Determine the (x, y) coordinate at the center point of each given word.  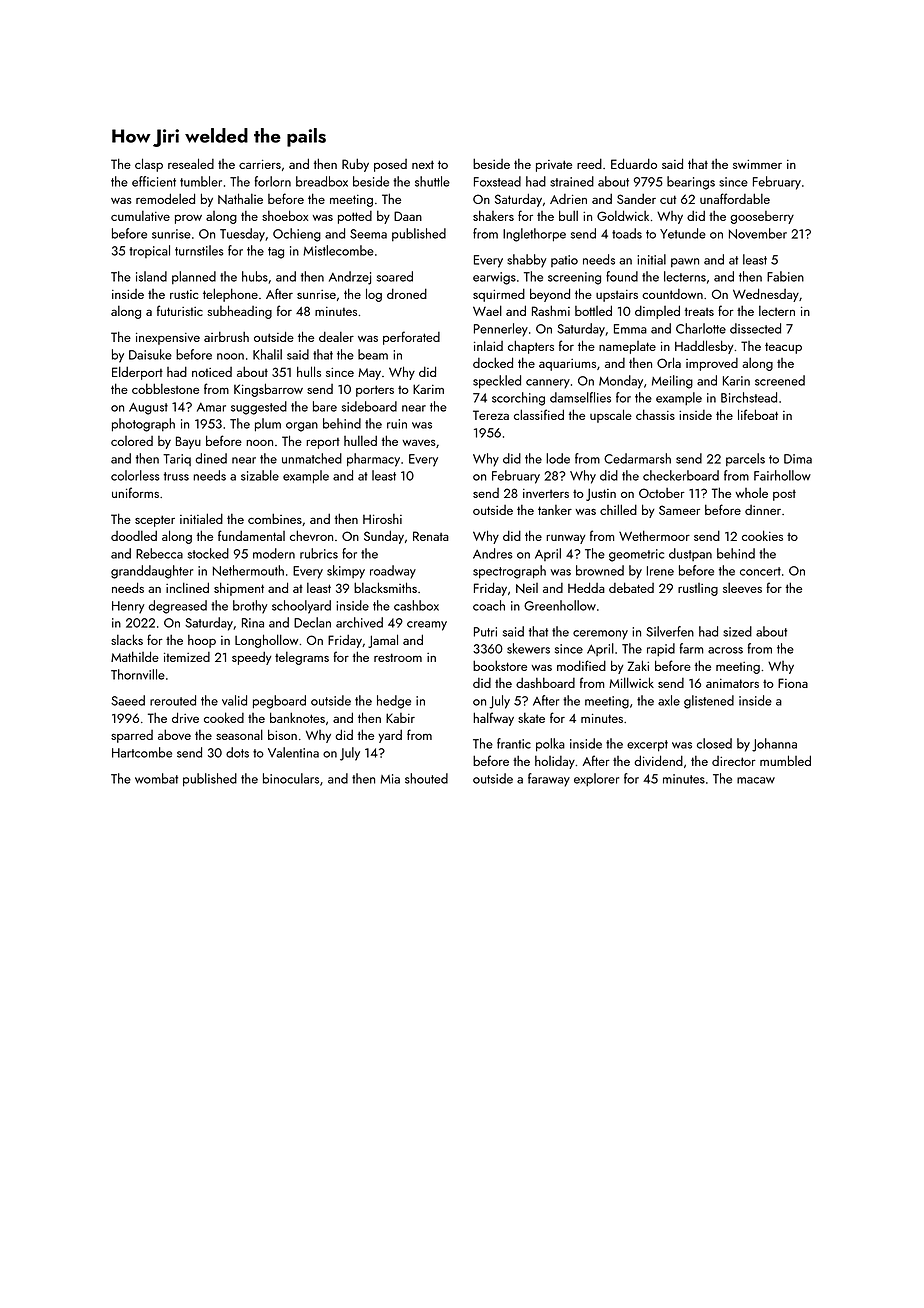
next (423, 164)
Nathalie (240, 198)
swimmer (757, 164)
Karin (736, 381)
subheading (240, 312)
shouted (426, 778)
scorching (518, 399)
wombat (156, 778)
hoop (202, 641)
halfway (493, 719)
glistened (709, 702)
